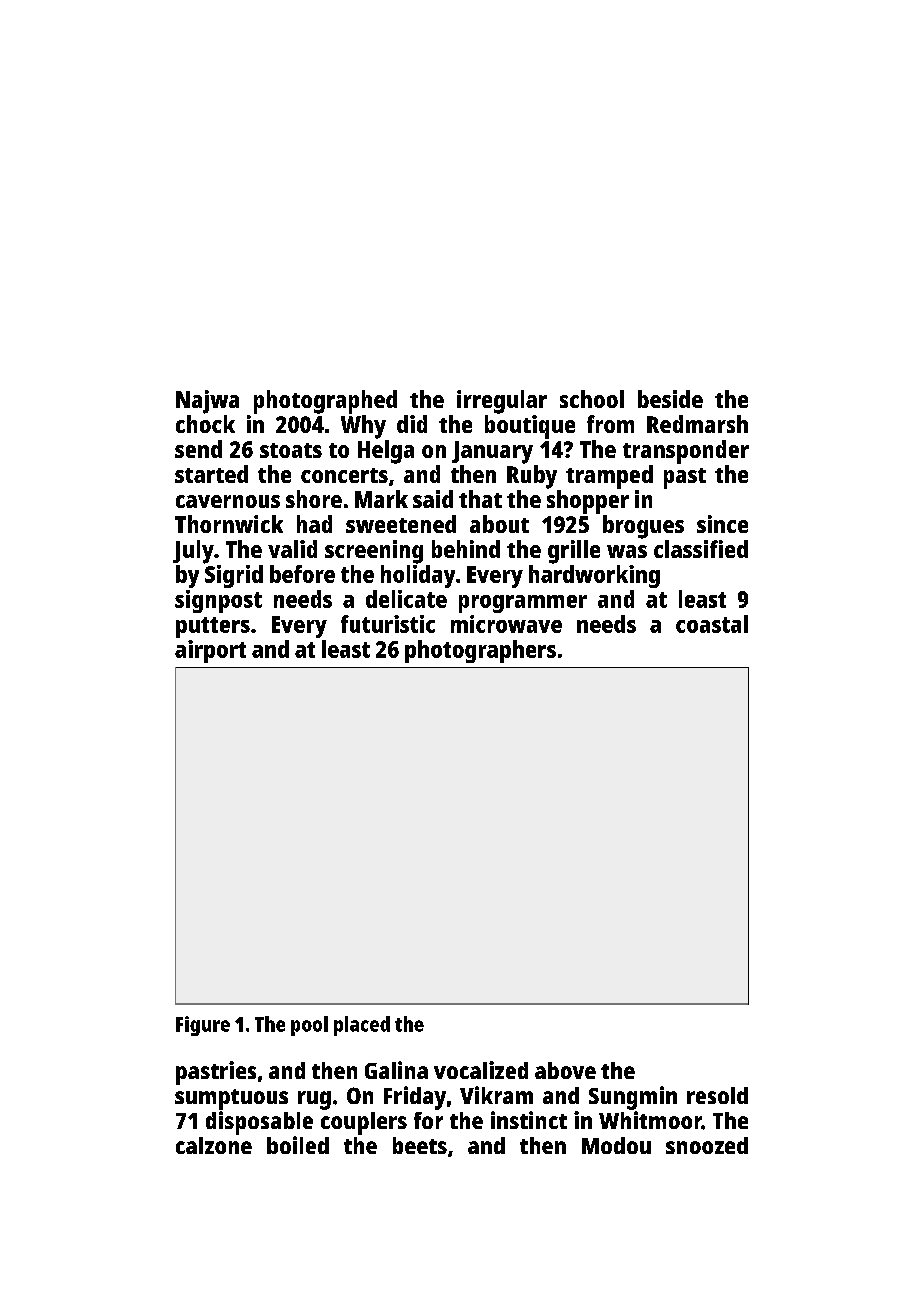 The image size is (924, 1311). What do you see at coordinates (362, 1026) in the document?
I see `placed` at bounding box center [362, 1026].
